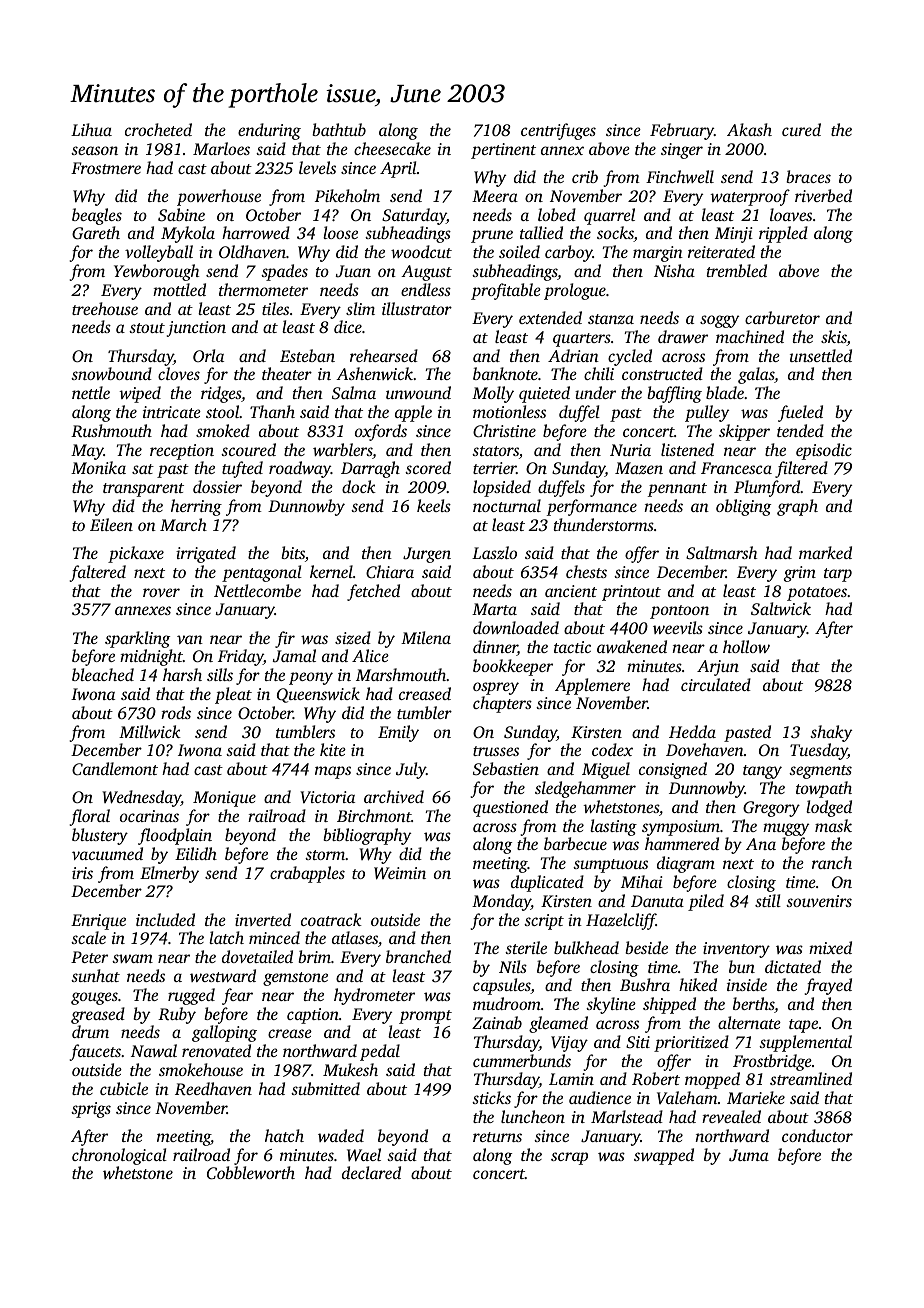 The height and width of the document is (1308, 924). What do you see at coordinates (353, 637) in the document?
I see `sized` at bounding box center [353, 637].
